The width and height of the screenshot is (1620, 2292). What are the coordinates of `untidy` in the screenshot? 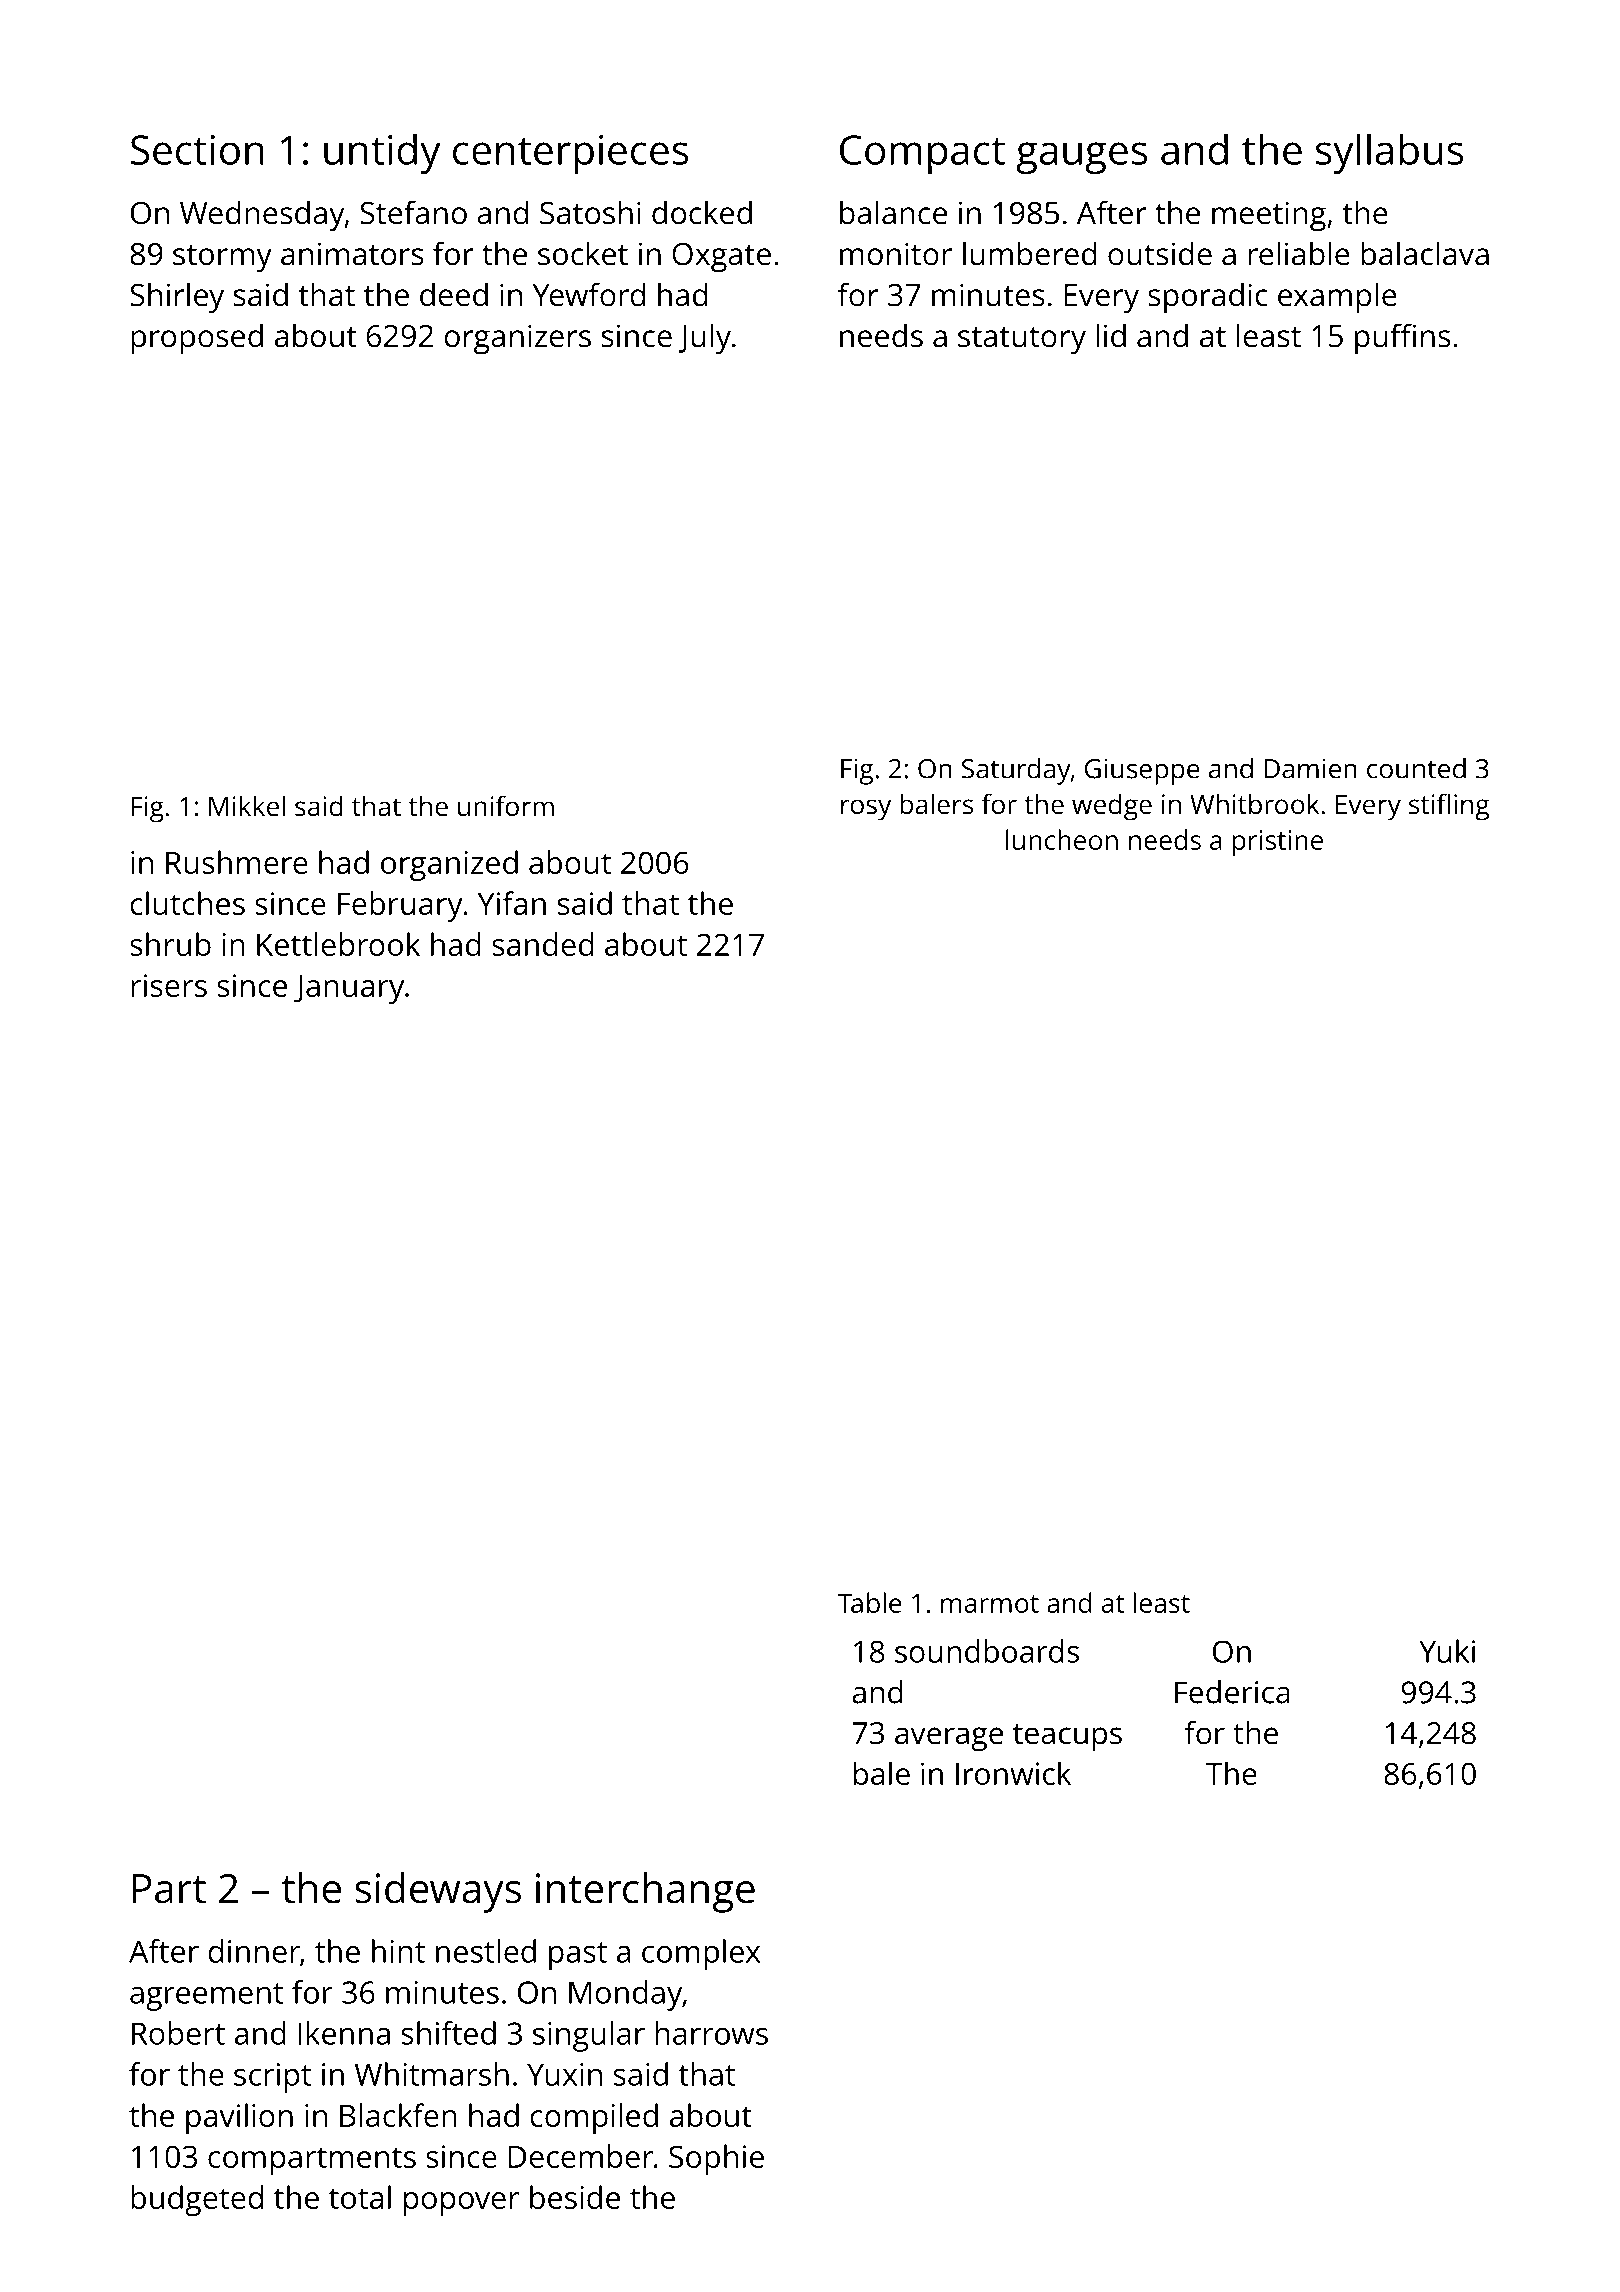 It's located at (382, 154).
